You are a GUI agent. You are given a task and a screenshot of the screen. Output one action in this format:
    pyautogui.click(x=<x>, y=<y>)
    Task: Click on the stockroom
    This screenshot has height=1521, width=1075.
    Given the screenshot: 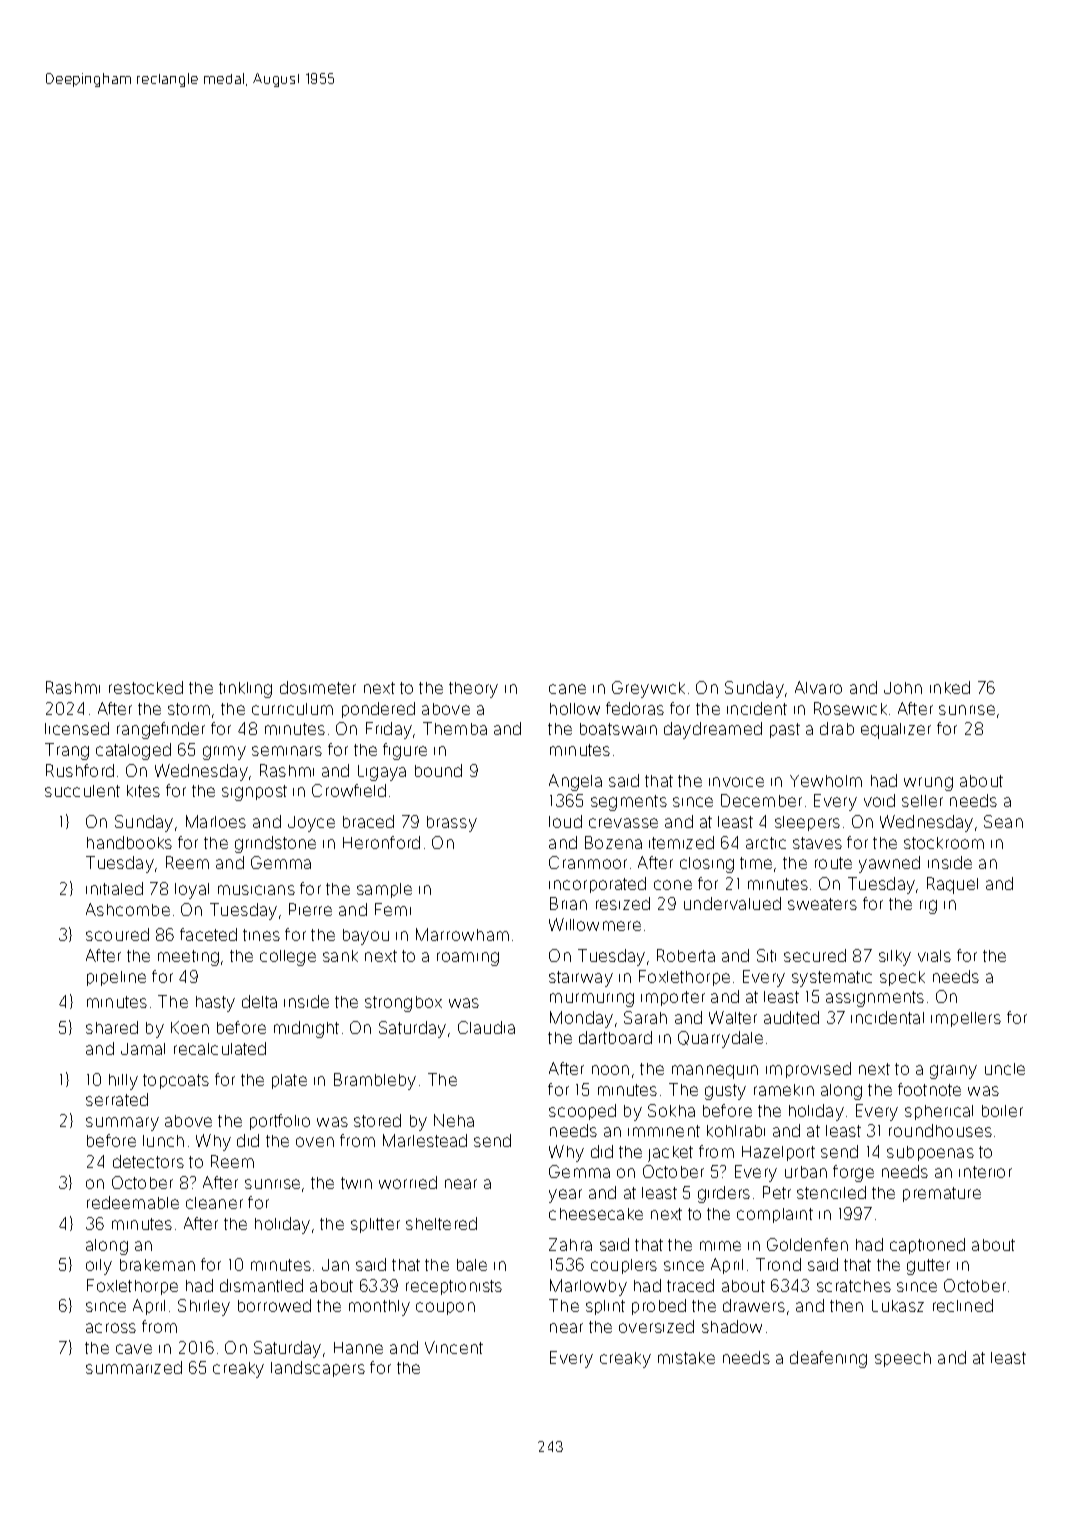 What is the action you would take?
    pyautogui.click(x=944, y=843)
